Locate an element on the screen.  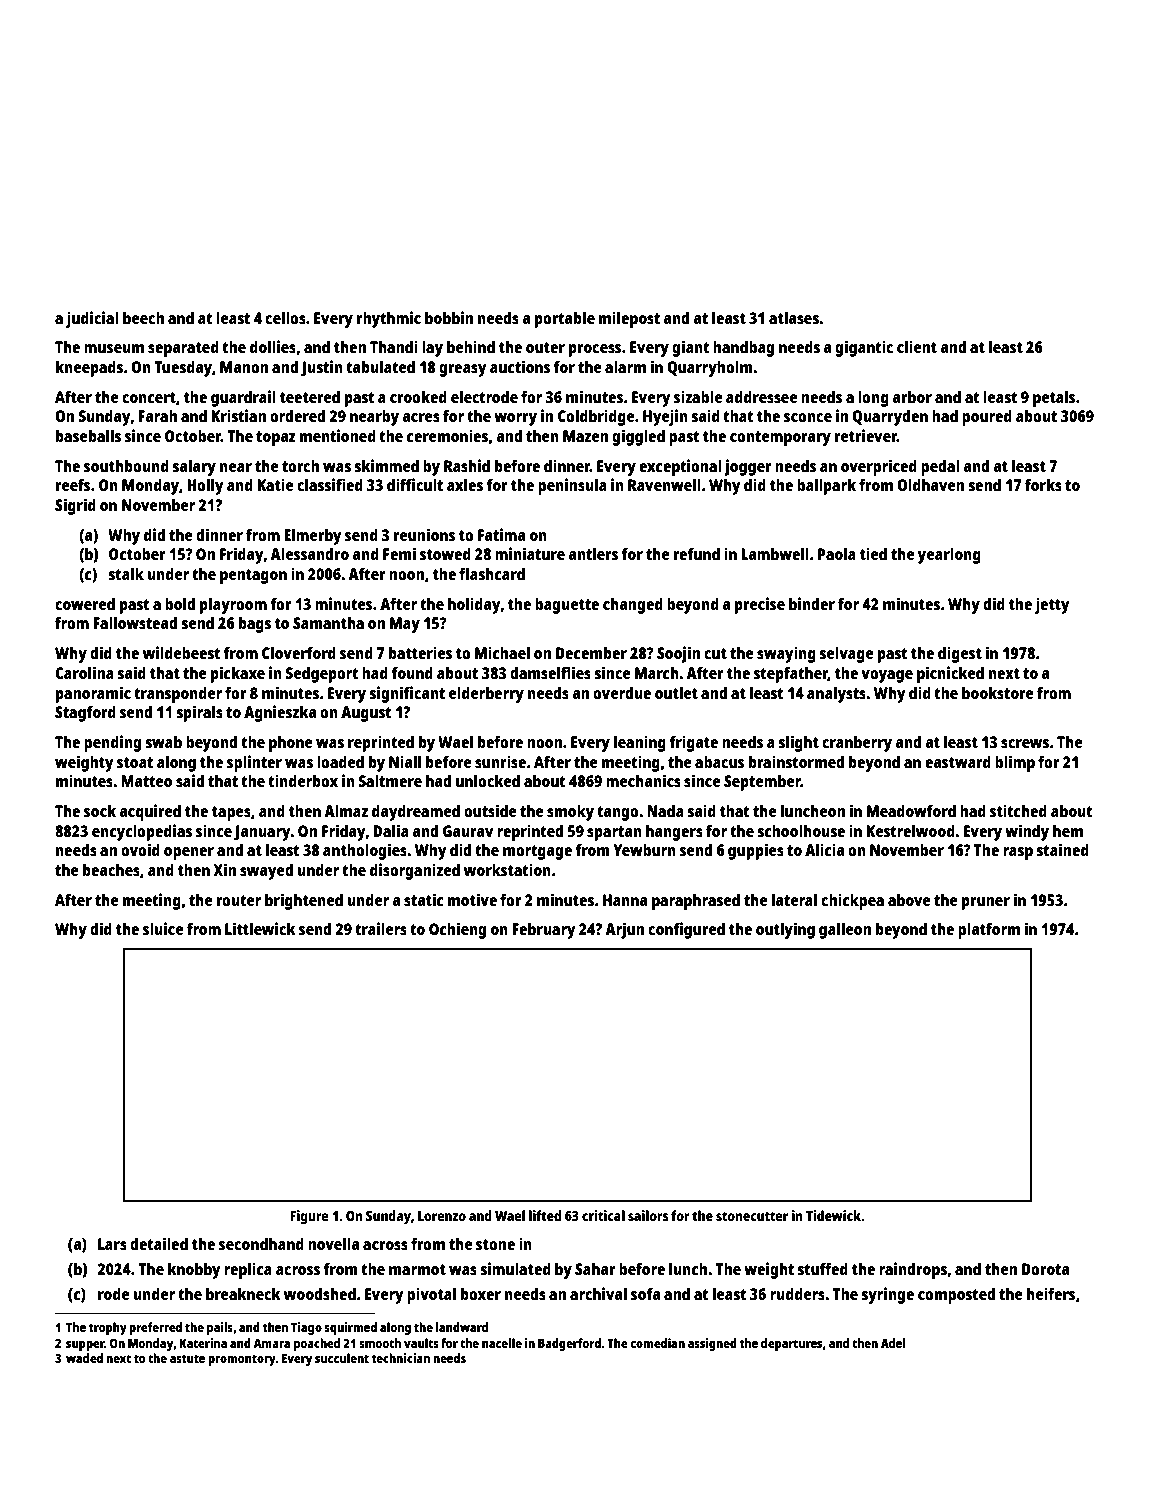
Lorenzo is located at coordinates (442, 1216).
